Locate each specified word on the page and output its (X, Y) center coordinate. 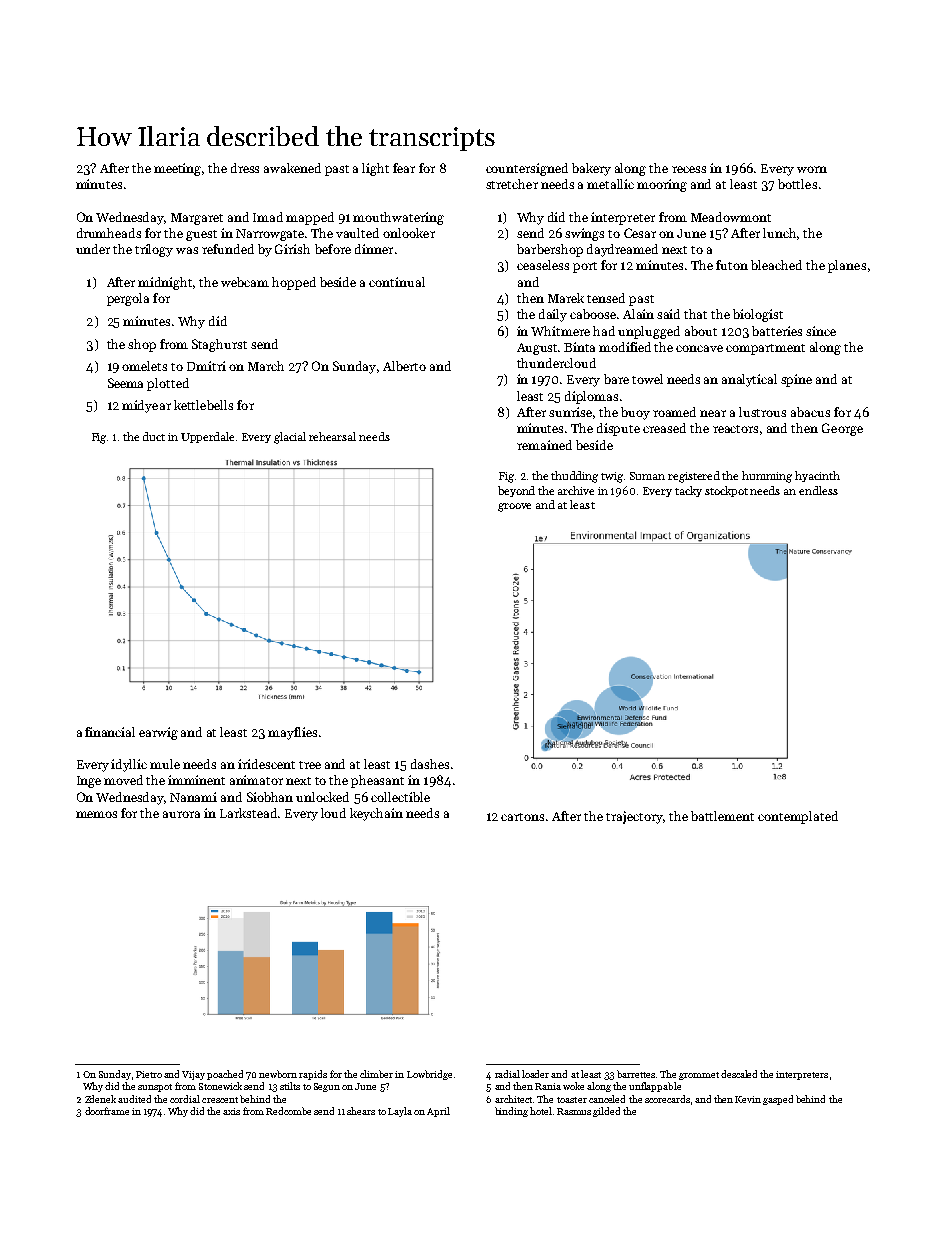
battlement (722, 816)
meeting (177, 169)
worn (812, 169)
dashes (430, 764)
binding (511, 1112)
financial (110, 732)
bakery (591, 169)
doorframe (107, 1111)
